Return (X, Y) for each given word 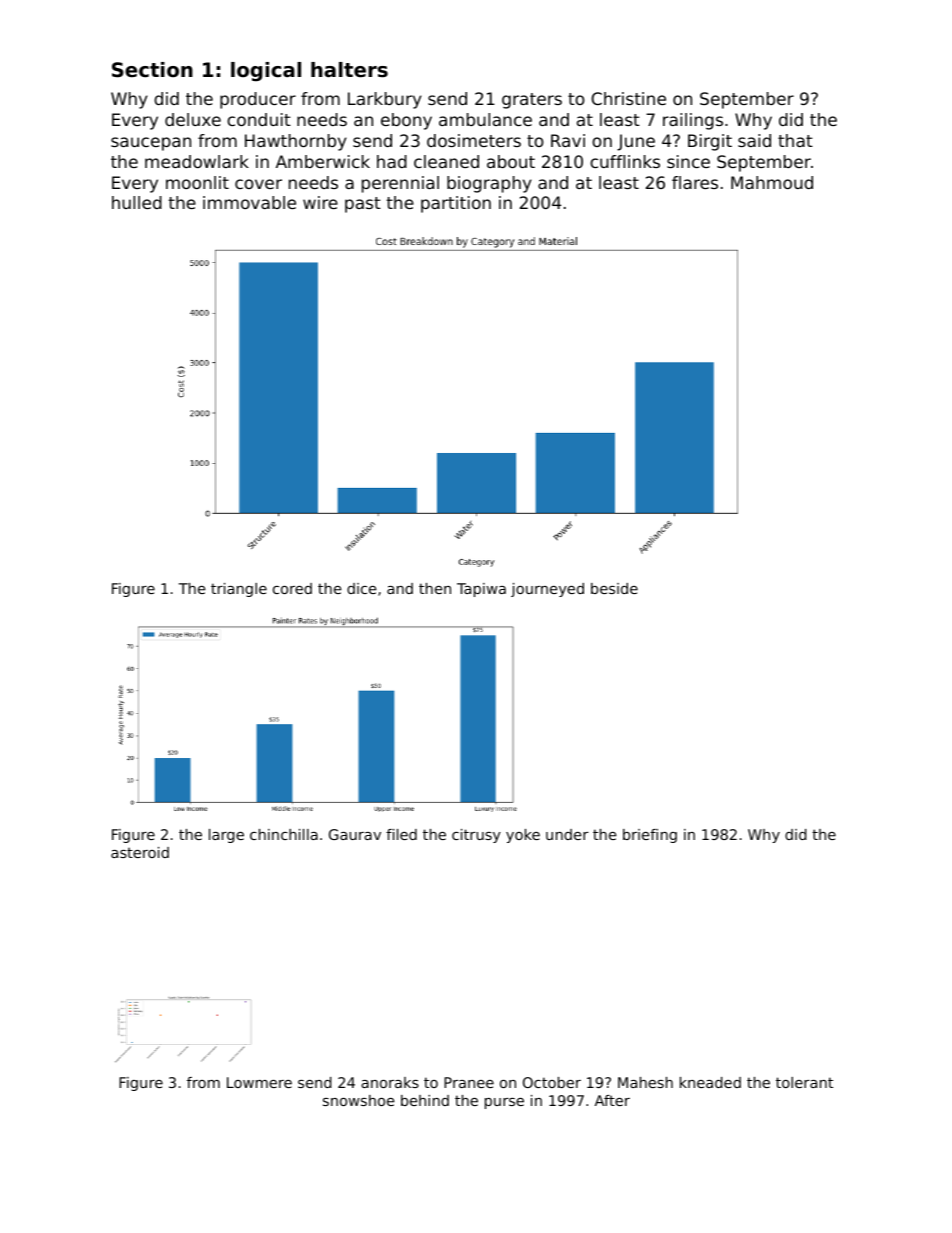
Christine (628, 98)
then (435, 588)
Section (152, 70)
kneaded (710, 1082)
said (754, 140)
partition (456, 204)
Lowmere (259, 1082)
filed (401, 834)
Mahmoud (772, 182)
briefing (650, 836)
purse (504, 1103)
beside (614, 588)
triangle (239, 590)
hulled (137, 202)
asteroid (140, 852)
